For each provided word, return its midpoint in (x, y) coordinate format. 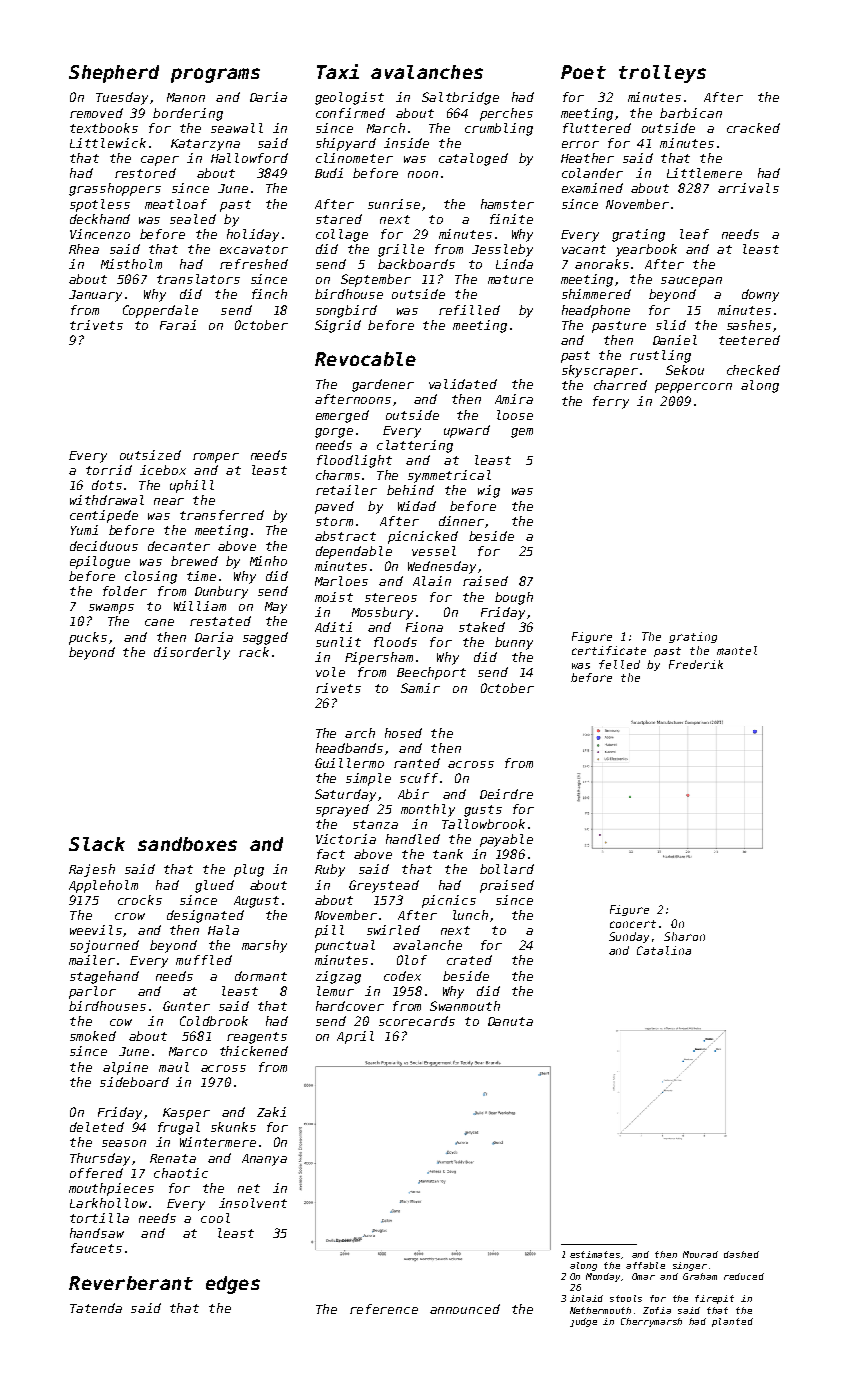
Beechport (431, 673)
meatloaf (176, 204)
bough (514, 598)
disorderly (192, 653)
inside (406, 143)
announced (465, 1309)
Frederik (696, 664)
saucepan (691, 282)
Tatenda (96, 1308)
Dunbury (221, 592)
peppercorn (693, 388)
